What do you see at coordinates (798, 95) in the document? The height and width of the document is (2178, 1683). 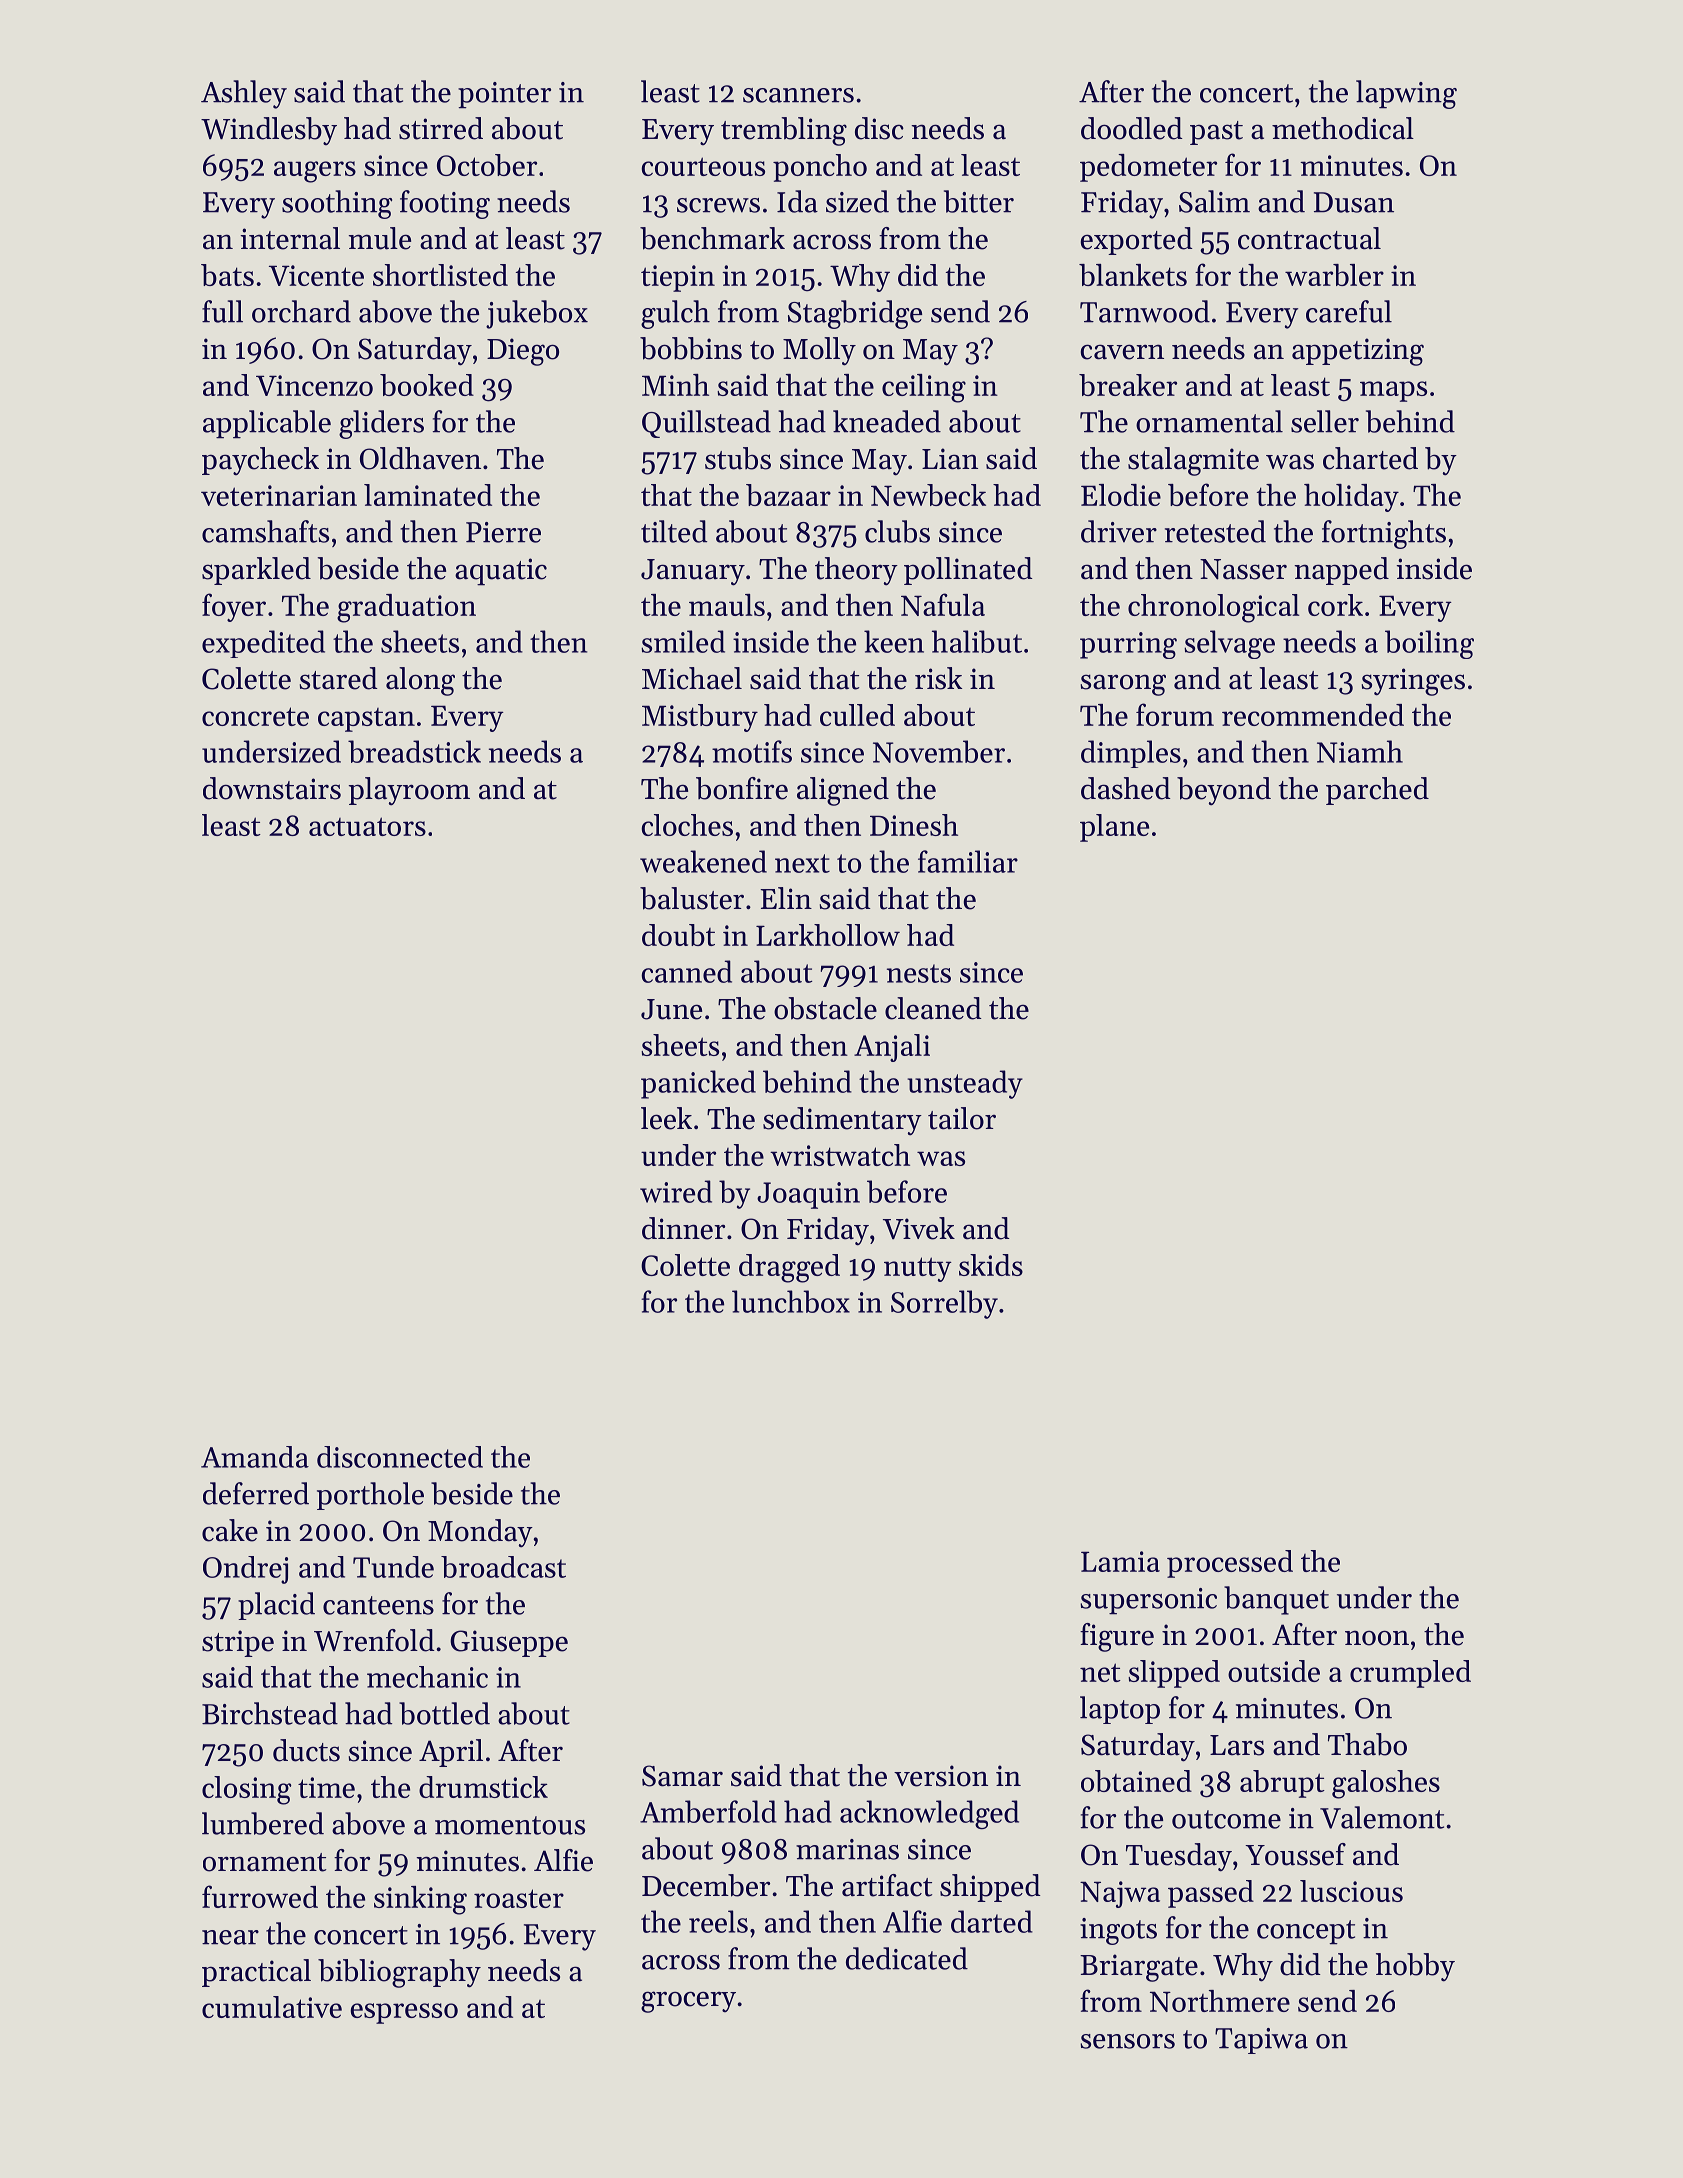 I see `scanners` at bounding box center [798, 95].
